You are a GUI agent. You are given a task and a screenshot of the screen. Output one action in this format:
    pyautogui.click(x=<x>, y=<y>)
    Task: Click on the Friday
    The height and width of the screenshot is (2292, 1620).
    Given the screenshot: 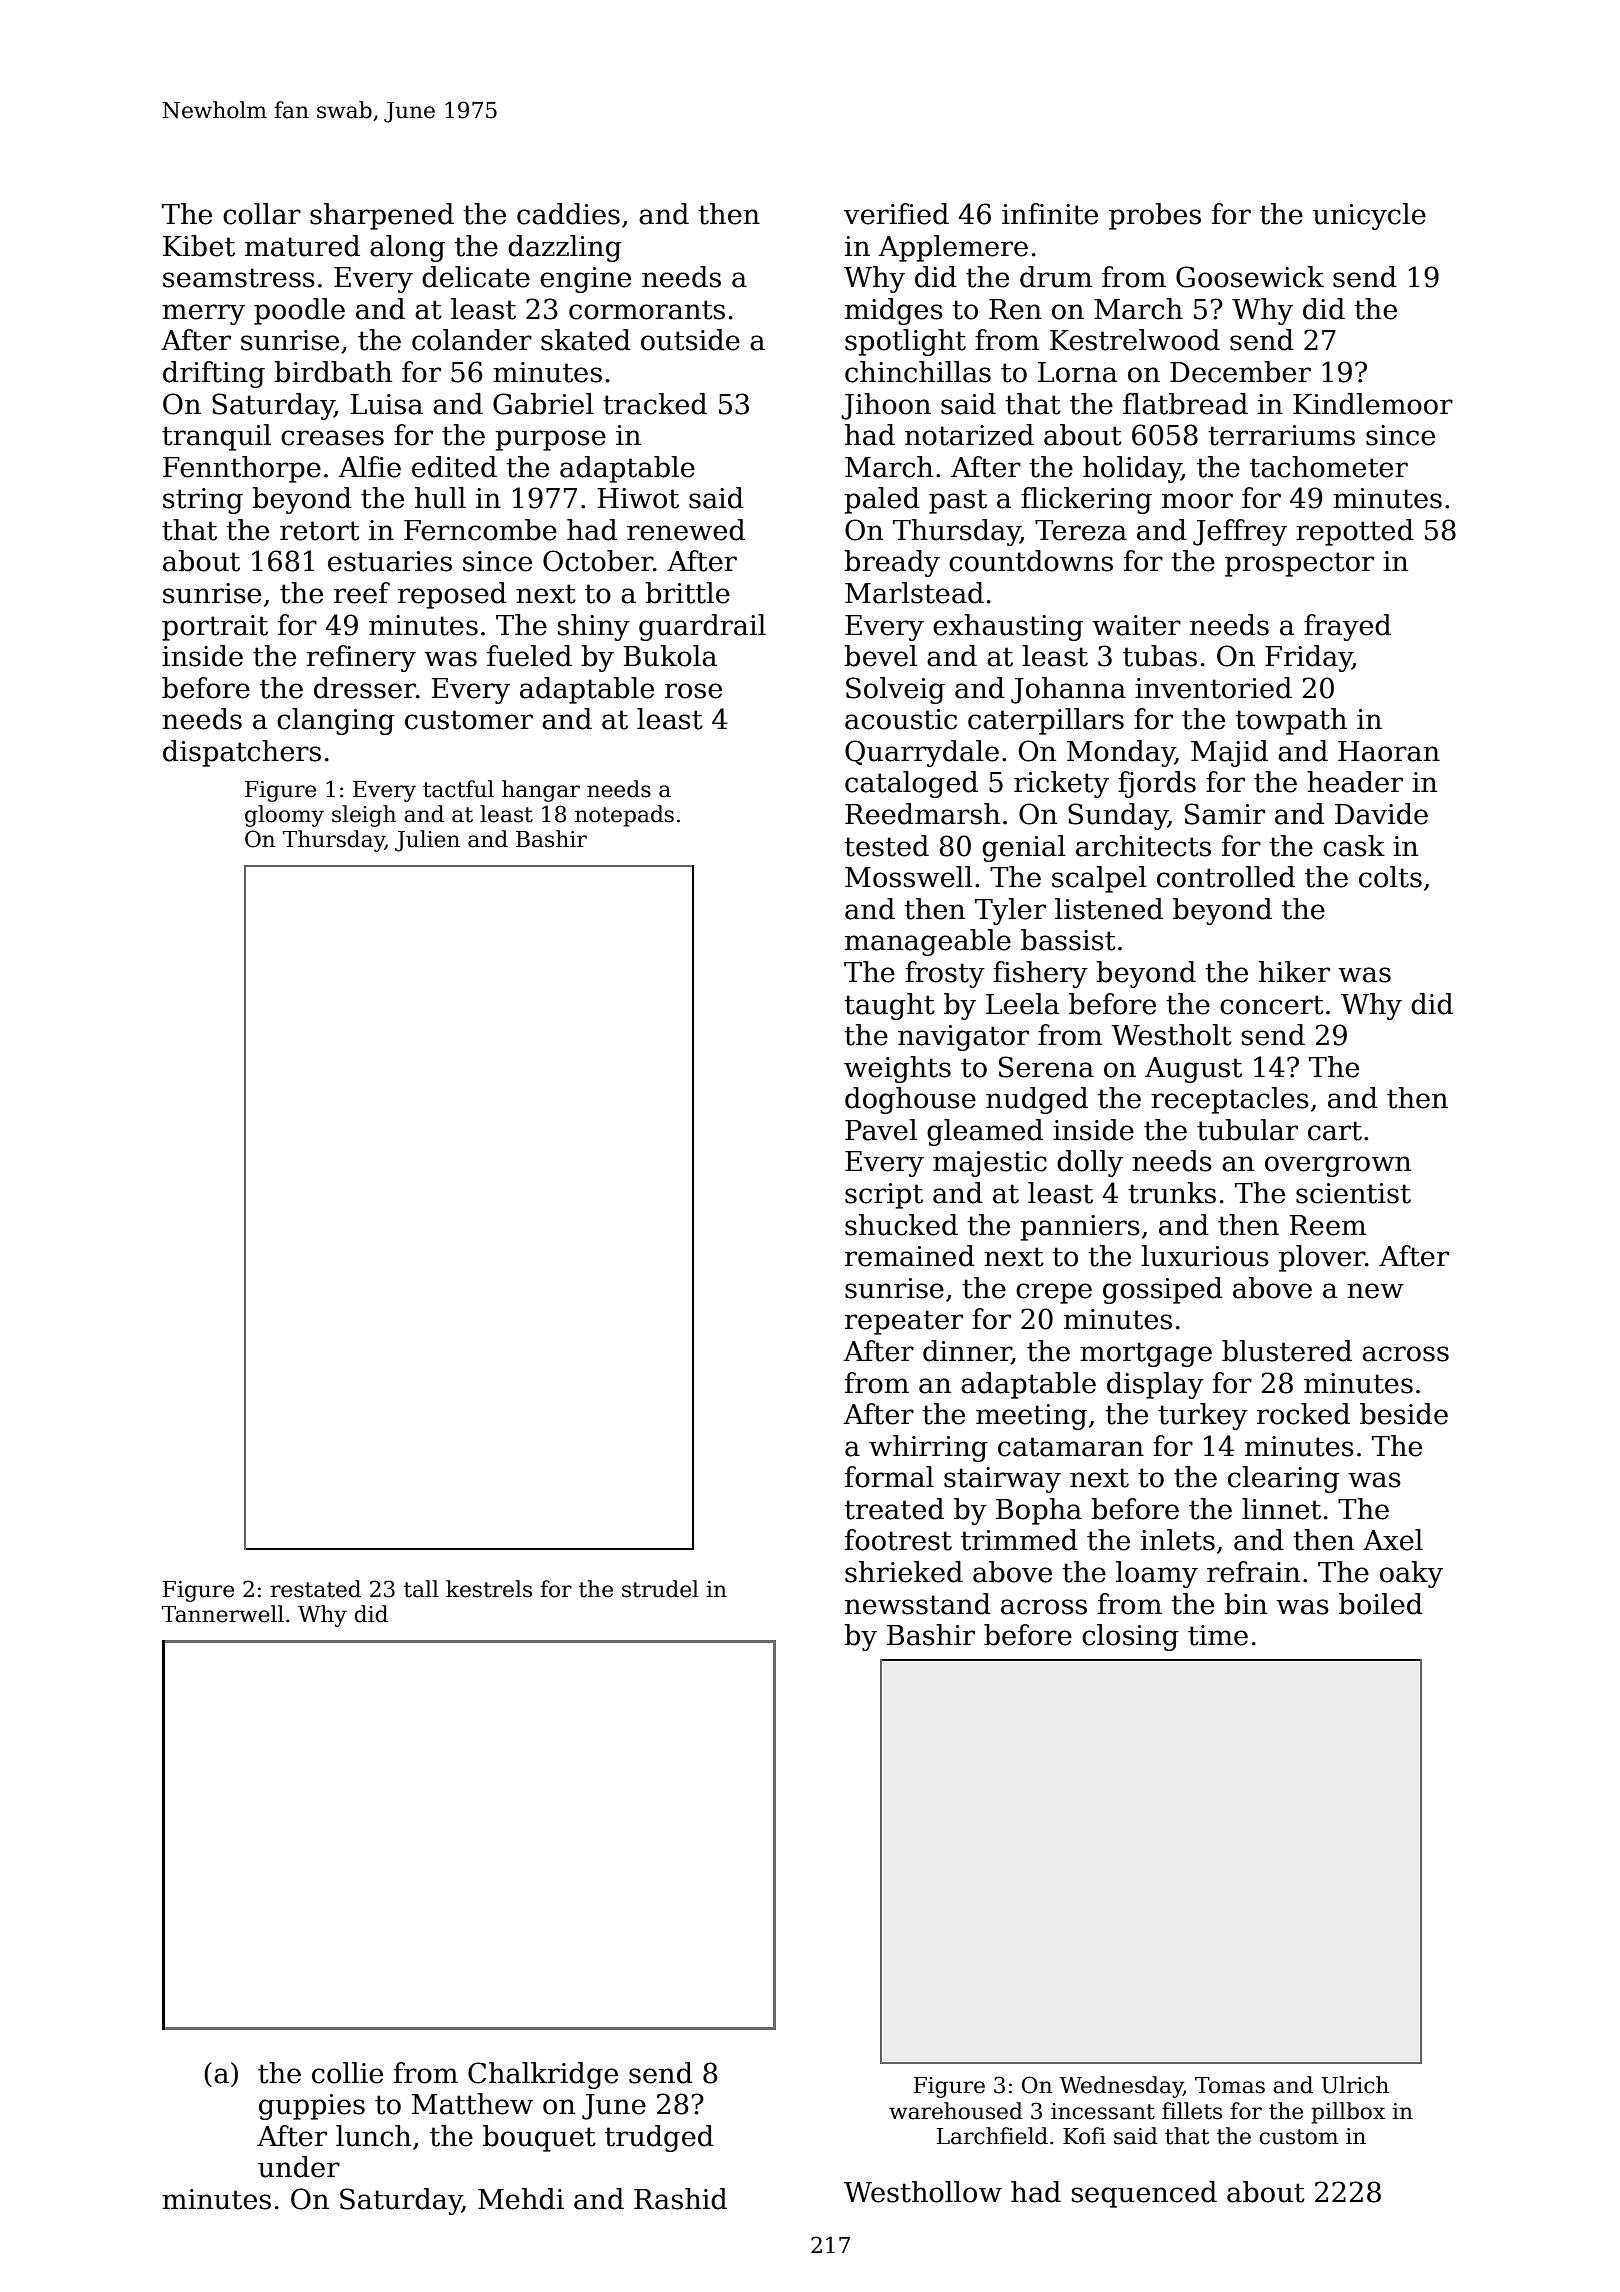 What is the action you would take?
    pyautogui.click(x=1308, y=658)
